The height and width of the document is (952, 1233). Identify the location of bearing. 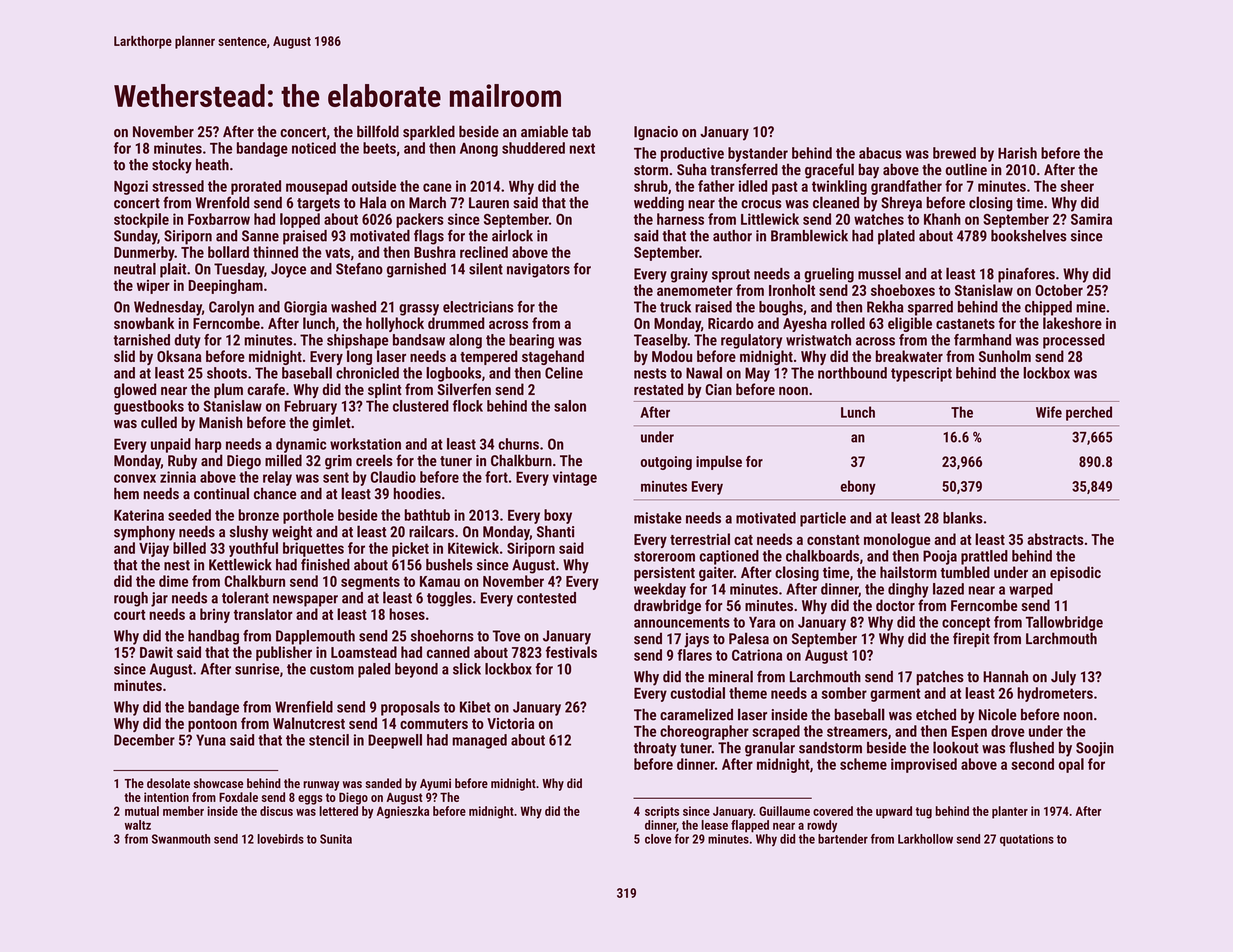
(531, 341).
